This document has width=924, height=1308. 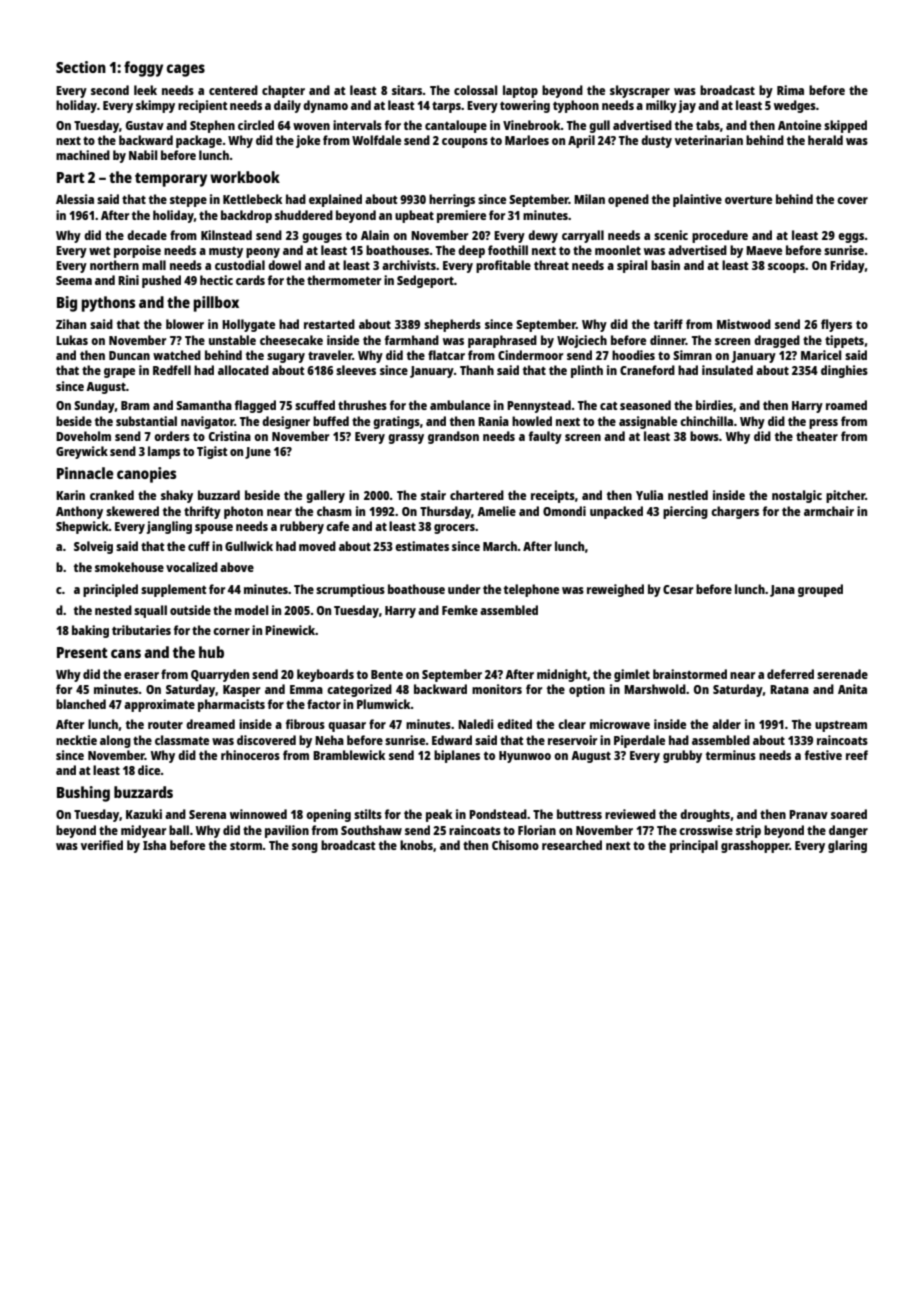 What do you see at coordinates (425, 281) in the document?
I see `Sedgeport` at bounding box center [425, 281].
